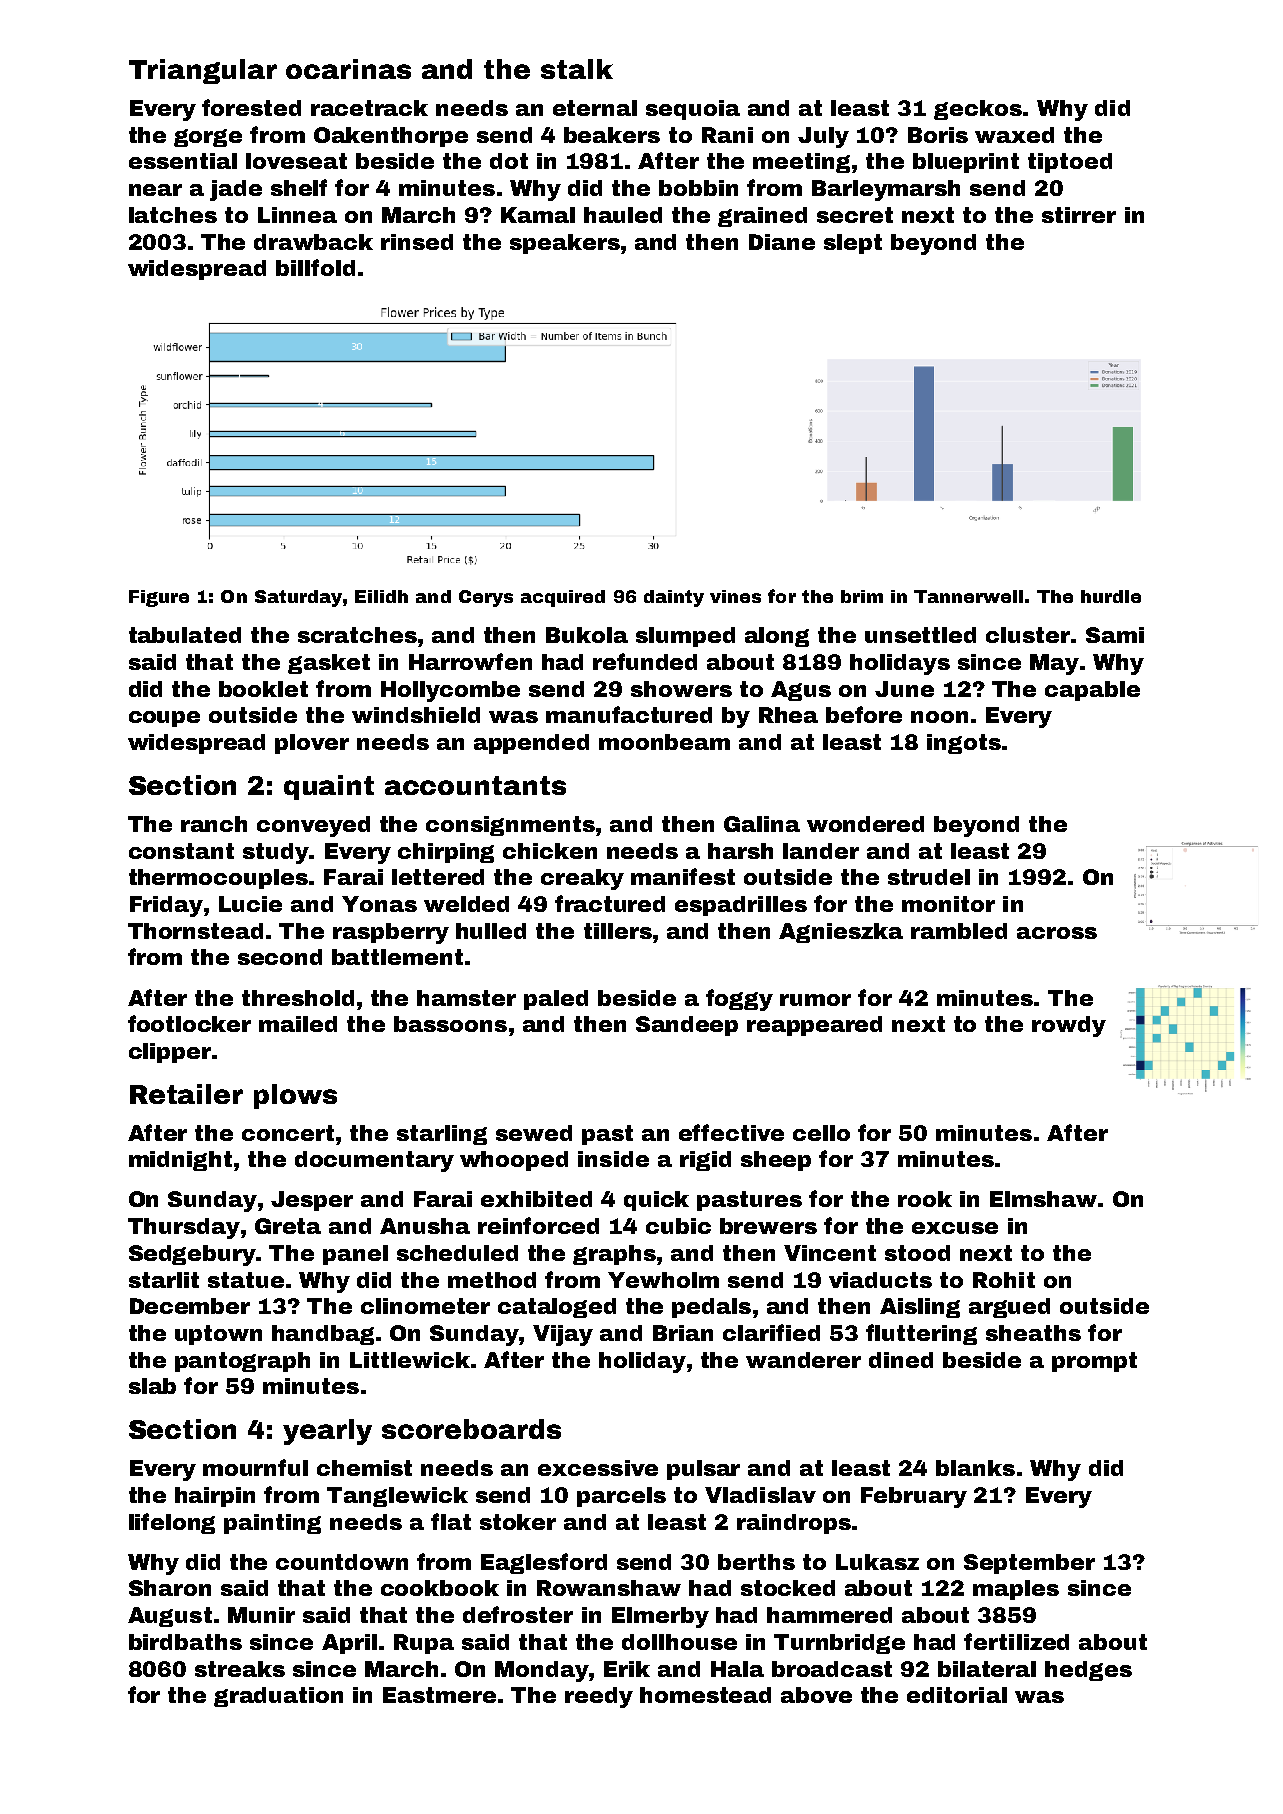 This image has width=1283, height=1814. I want to click on graduation, so click(278, 1697).
